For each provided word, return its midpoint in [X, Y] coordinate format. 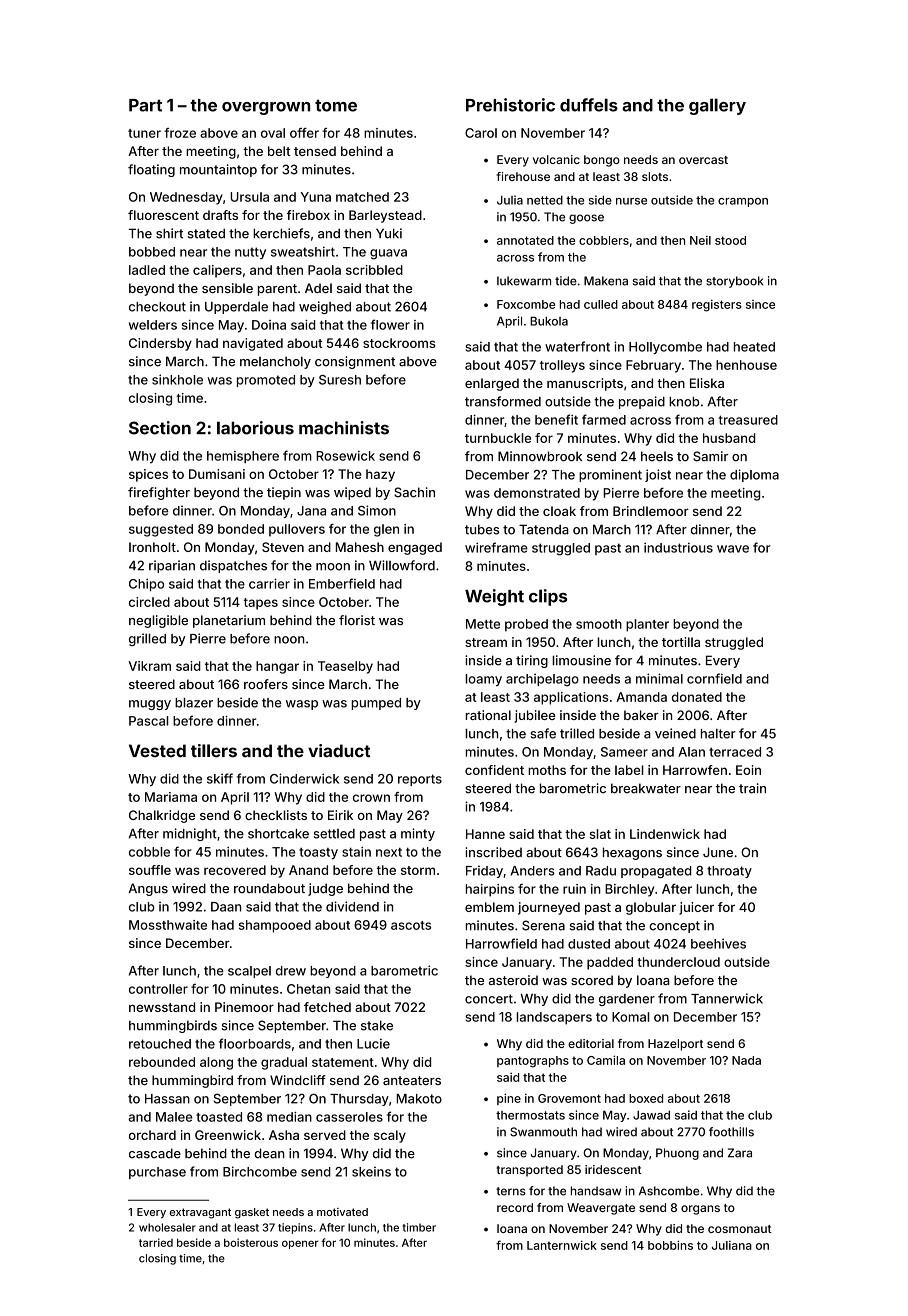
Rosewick [345, 456]
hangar [277, 667]
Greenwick [228, 1135]
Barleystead [385, 216]
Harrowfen [695, 770]
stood [730, 240]
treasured [748, 420]
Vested [157, 751]
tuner [144, 133]
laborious [255, 428]
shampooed [275, 926]
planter [647, 625]
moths [547, 770]
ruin [574, 889]
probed [526, 625]
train [752, 788]
